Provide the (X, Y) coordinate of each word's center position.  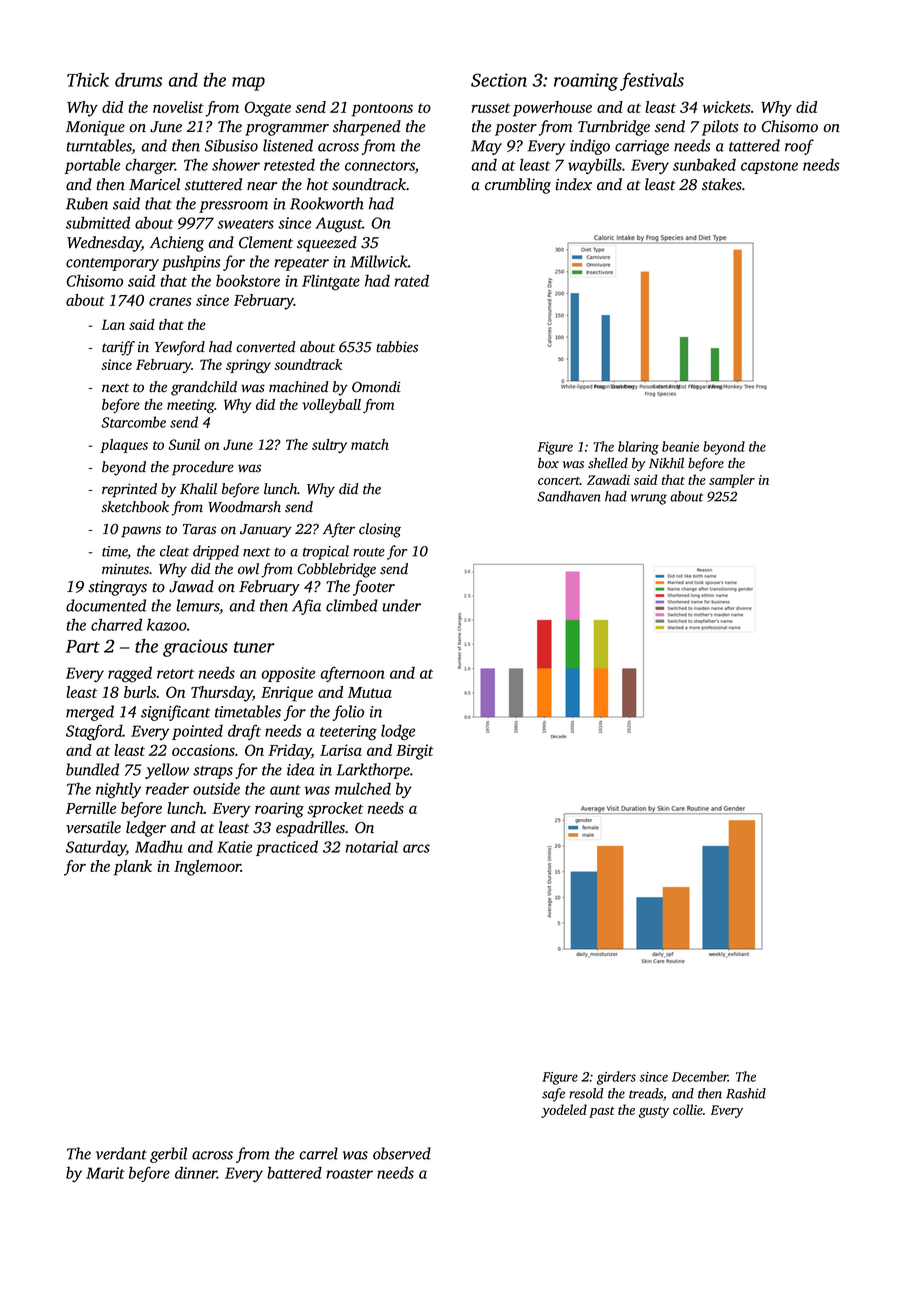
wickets (726, 107)
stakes (722, 184)
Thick (88, 79)
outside (216, 788)
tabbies (397, 347)
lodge (398, 732)
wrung (649, 499)
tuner (254, 647)
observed (402, 1153)
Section (499, 80)
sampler (732, 481)
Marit (105, 1173)
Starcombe (134, 422)
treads (646, 1093)
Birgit (415, 752)
